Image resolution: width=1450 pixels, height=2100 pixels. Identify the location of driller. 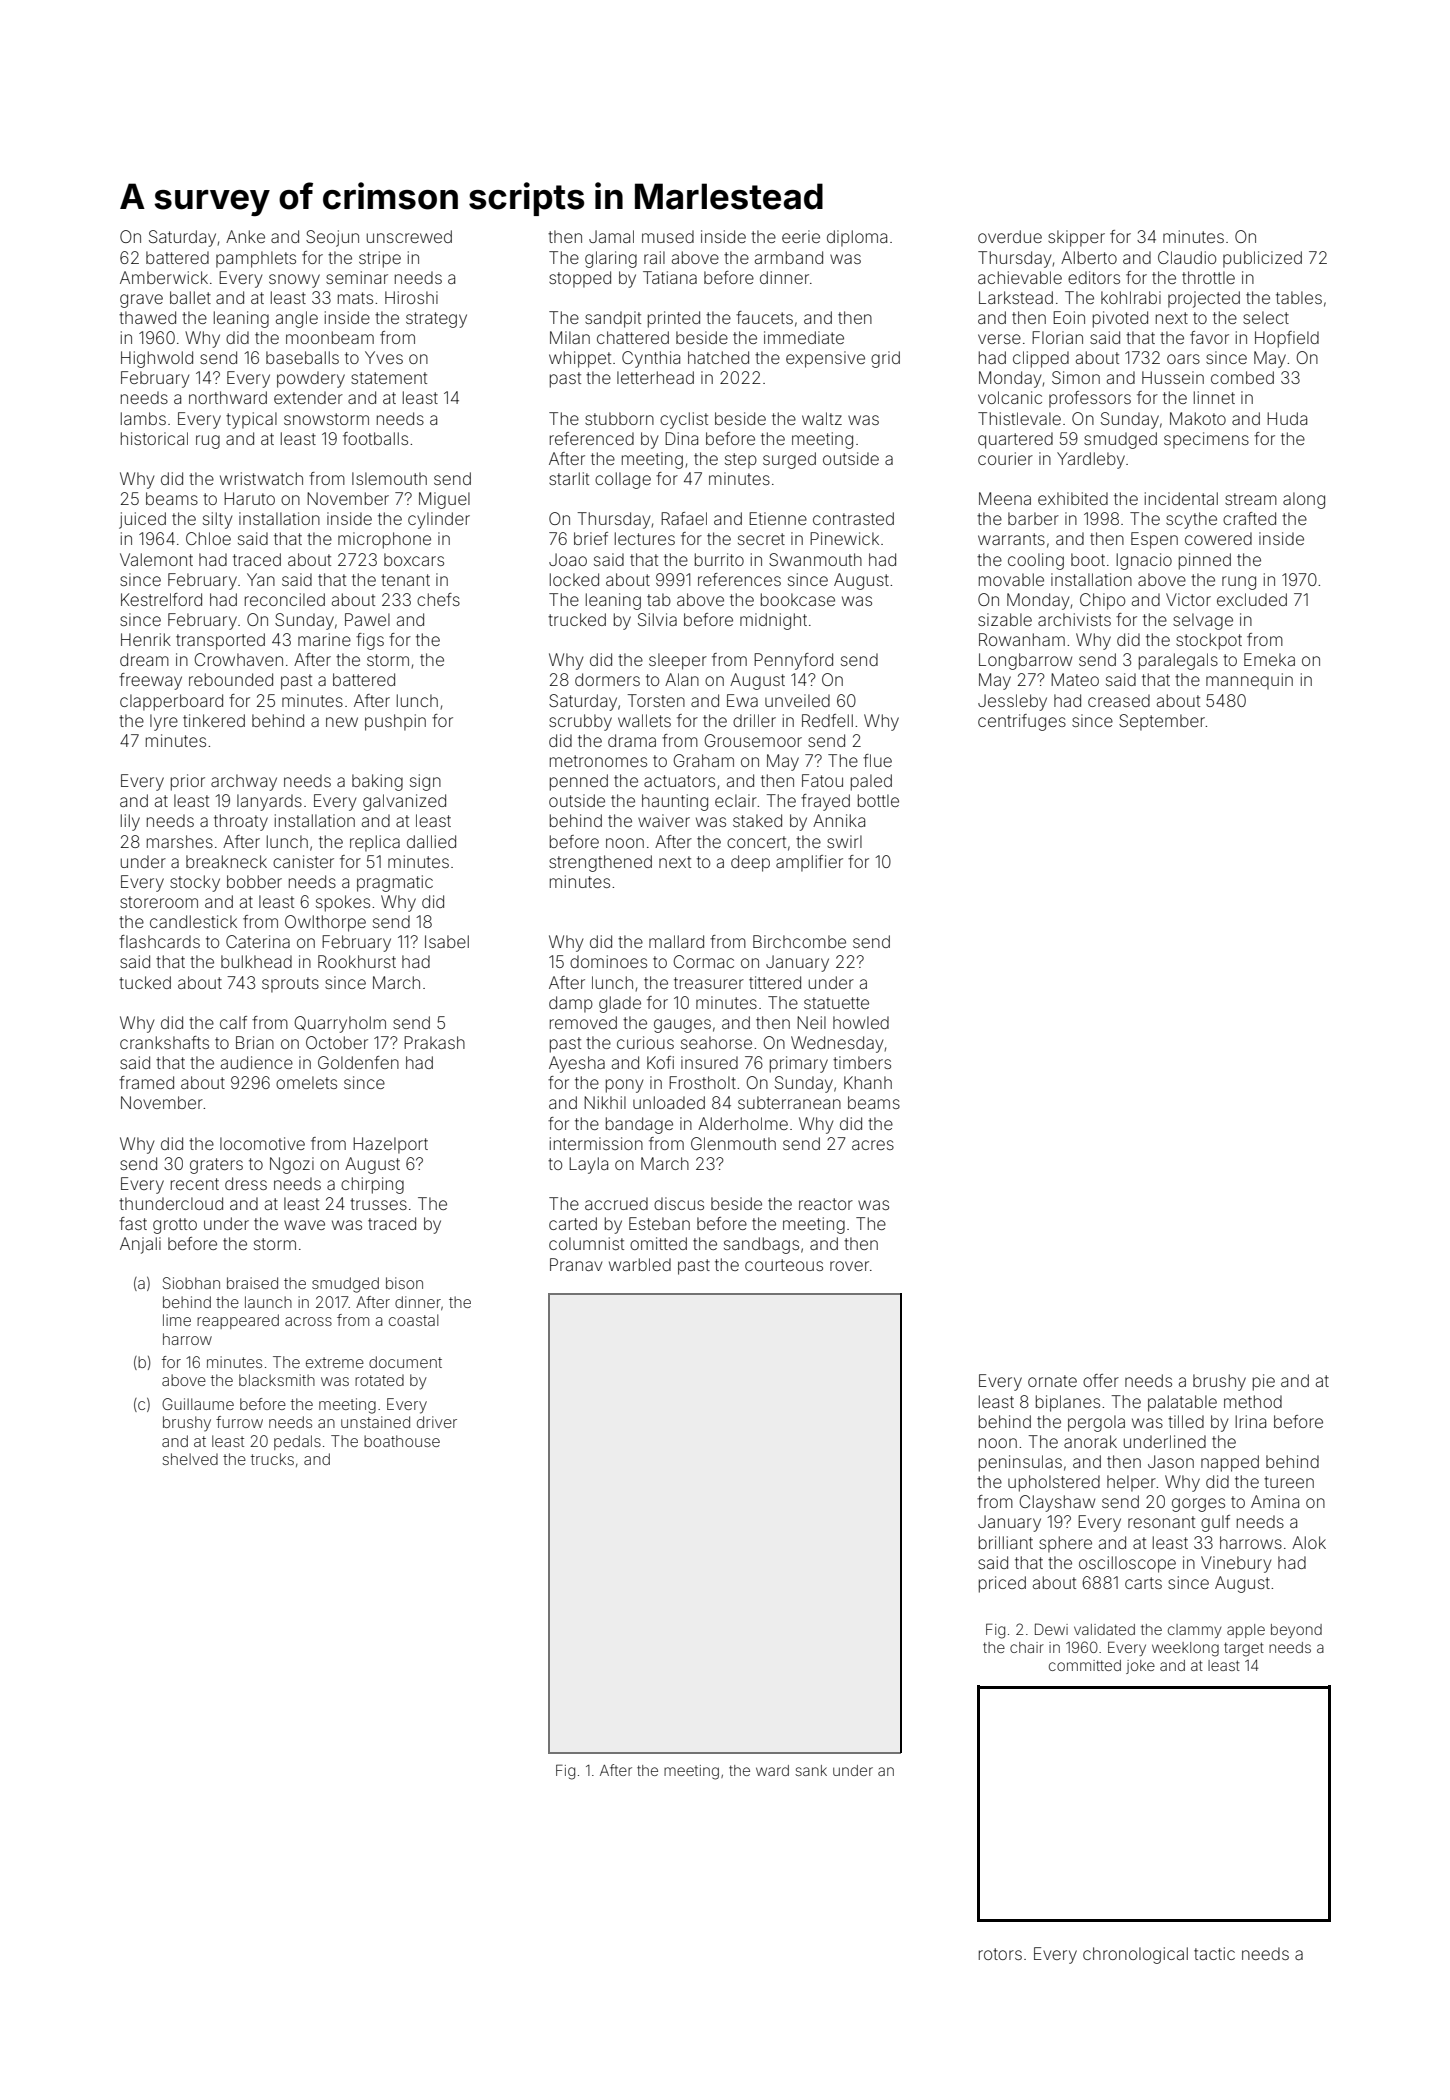
(754, 720).
